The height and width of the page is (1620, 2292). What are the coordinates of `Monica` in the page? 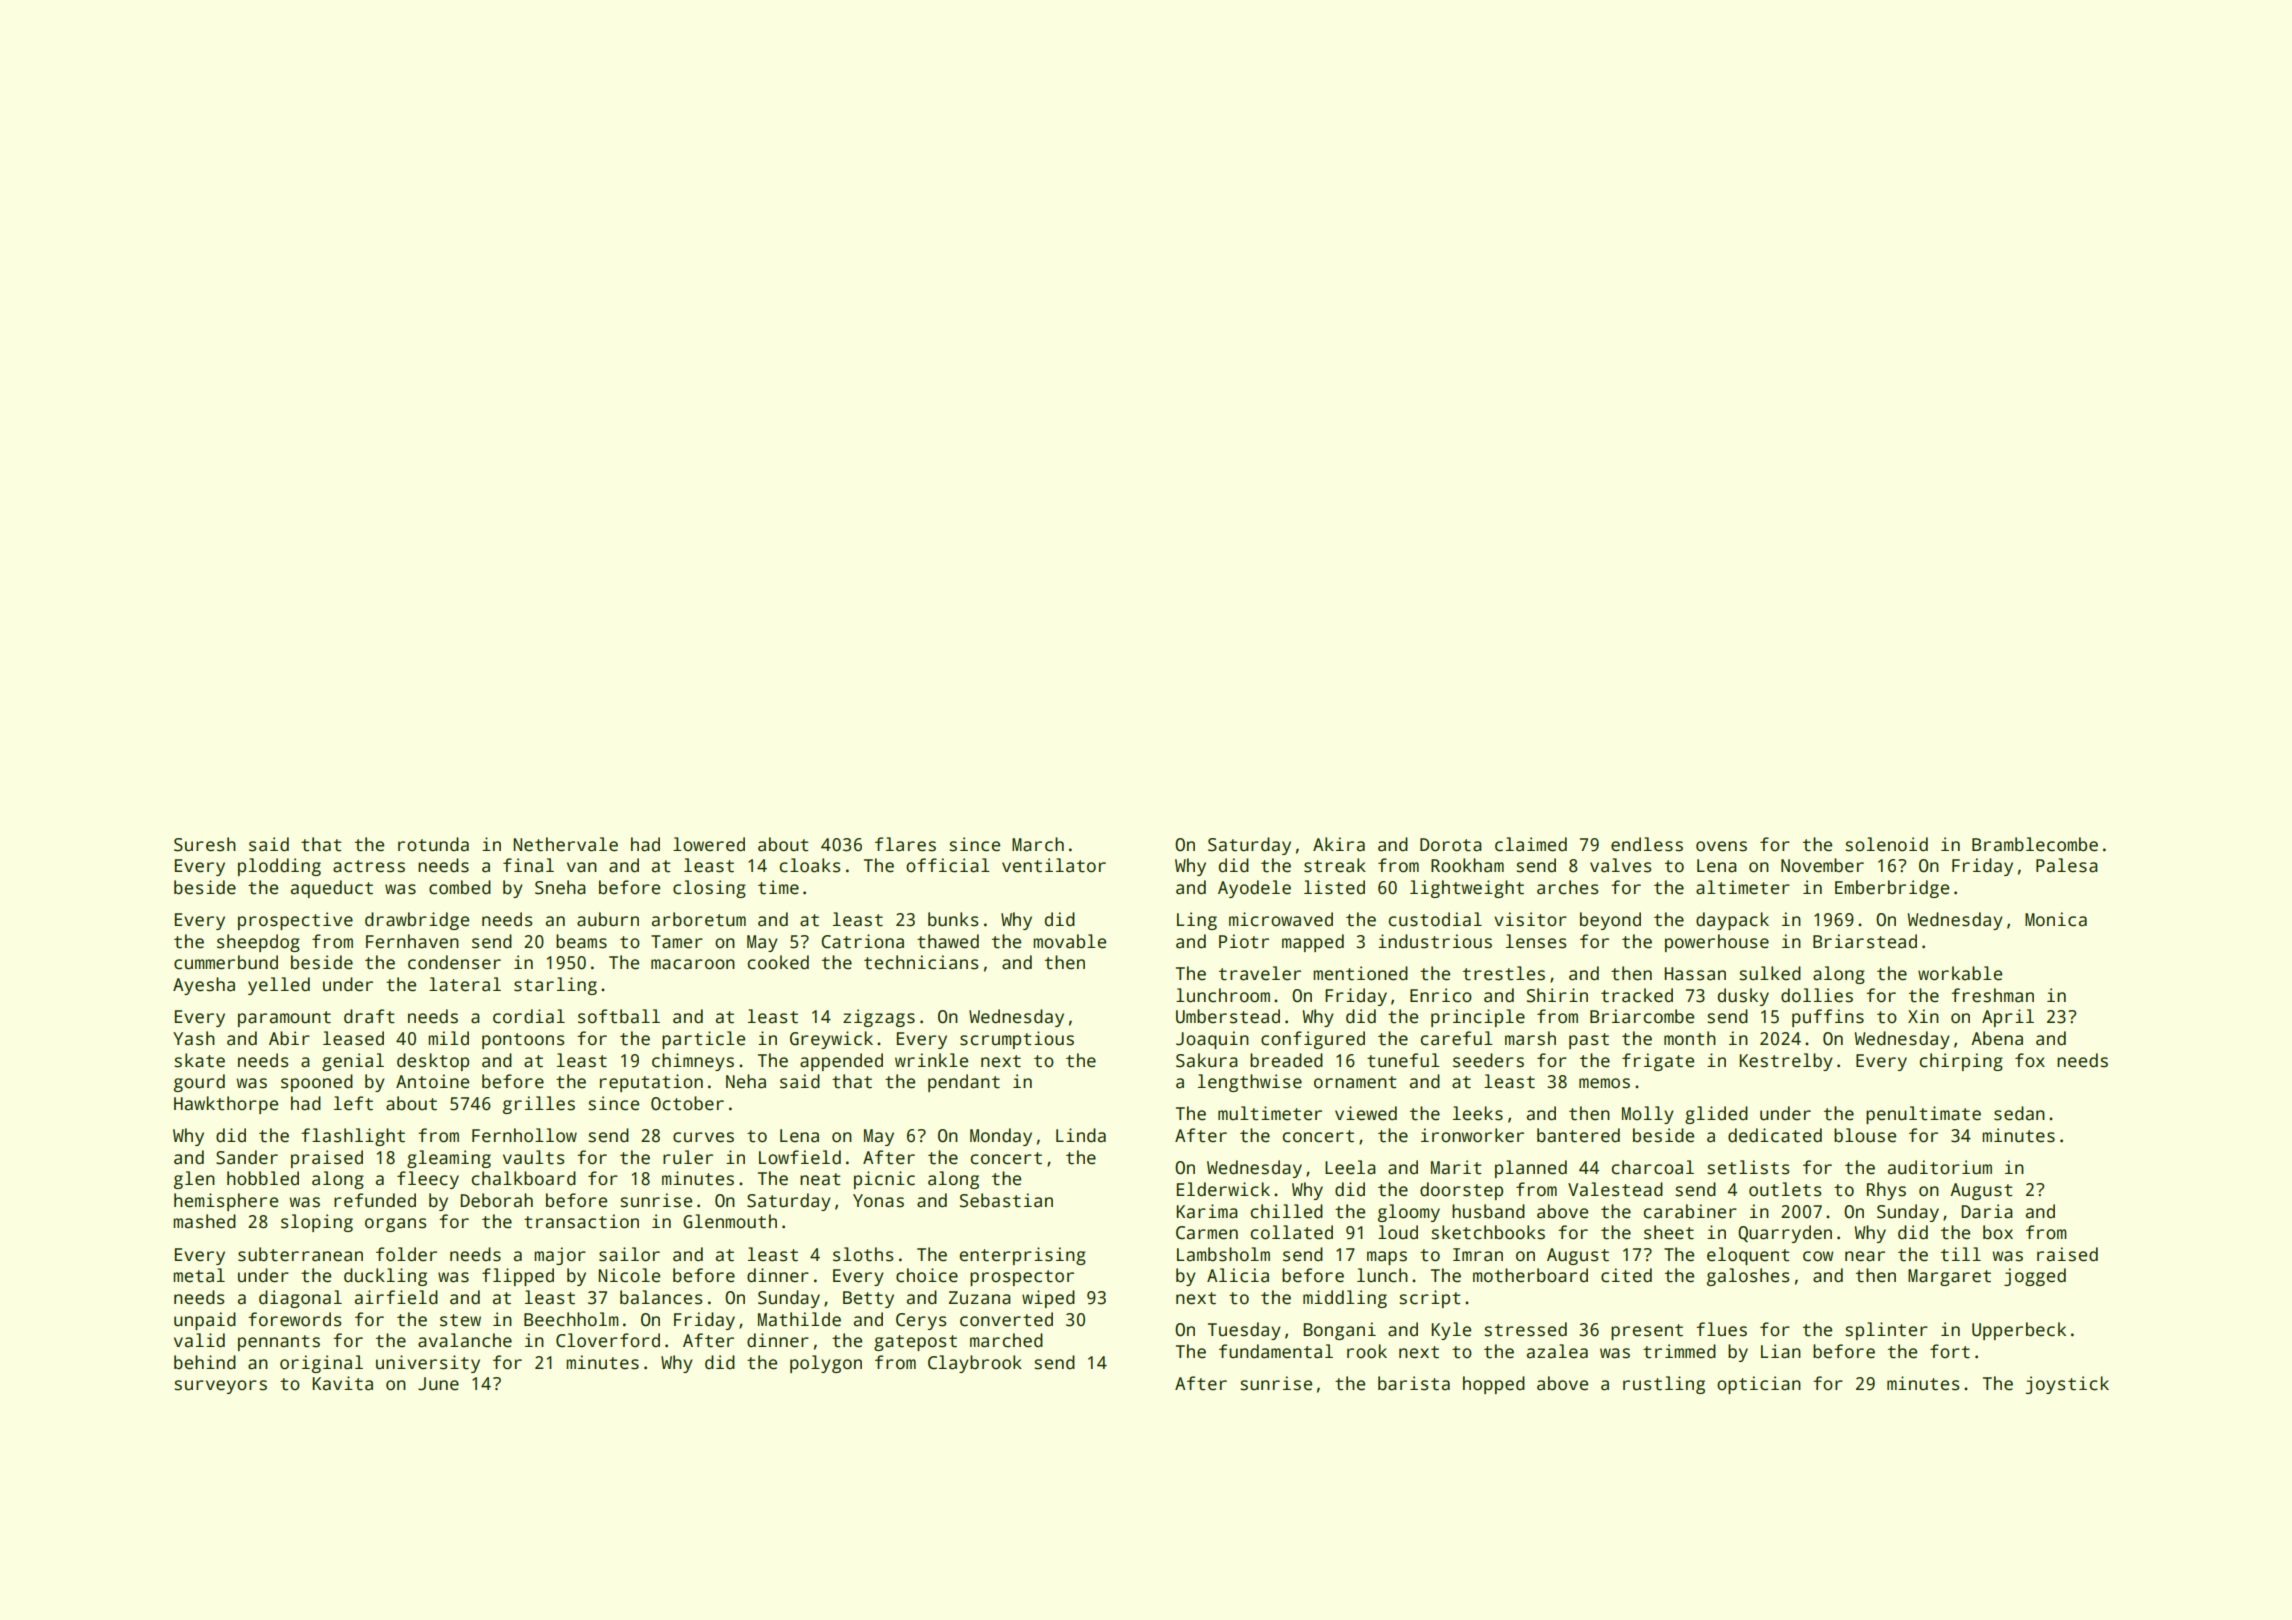 It's located at (2056, 919).
